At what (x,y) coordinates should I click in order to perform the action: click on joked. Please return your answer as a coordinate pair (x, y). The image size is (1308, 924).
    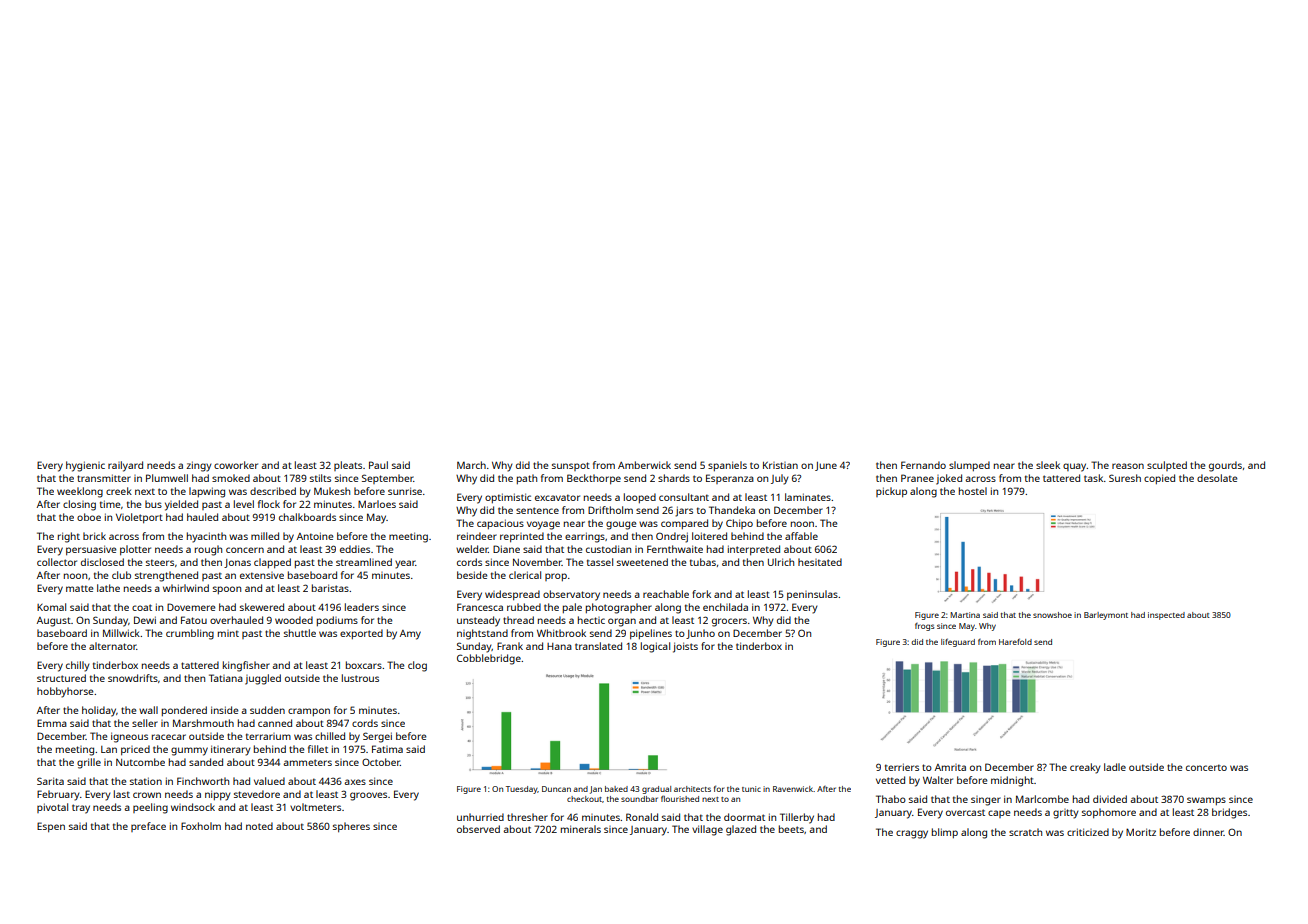
    Looking at the image, I should click on (949, 479).
